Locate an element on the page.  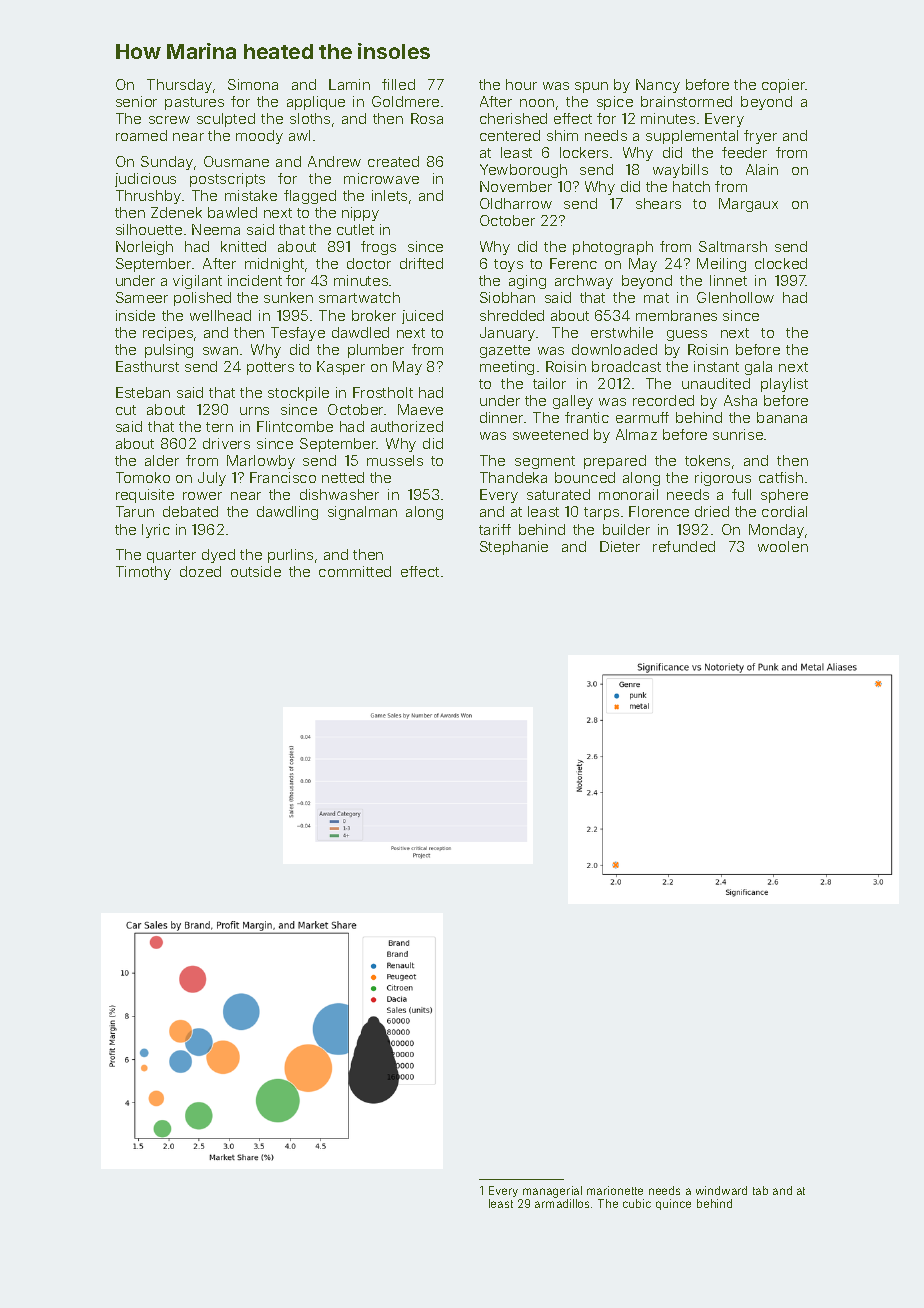
incident is located at coordinates (255, 280).
